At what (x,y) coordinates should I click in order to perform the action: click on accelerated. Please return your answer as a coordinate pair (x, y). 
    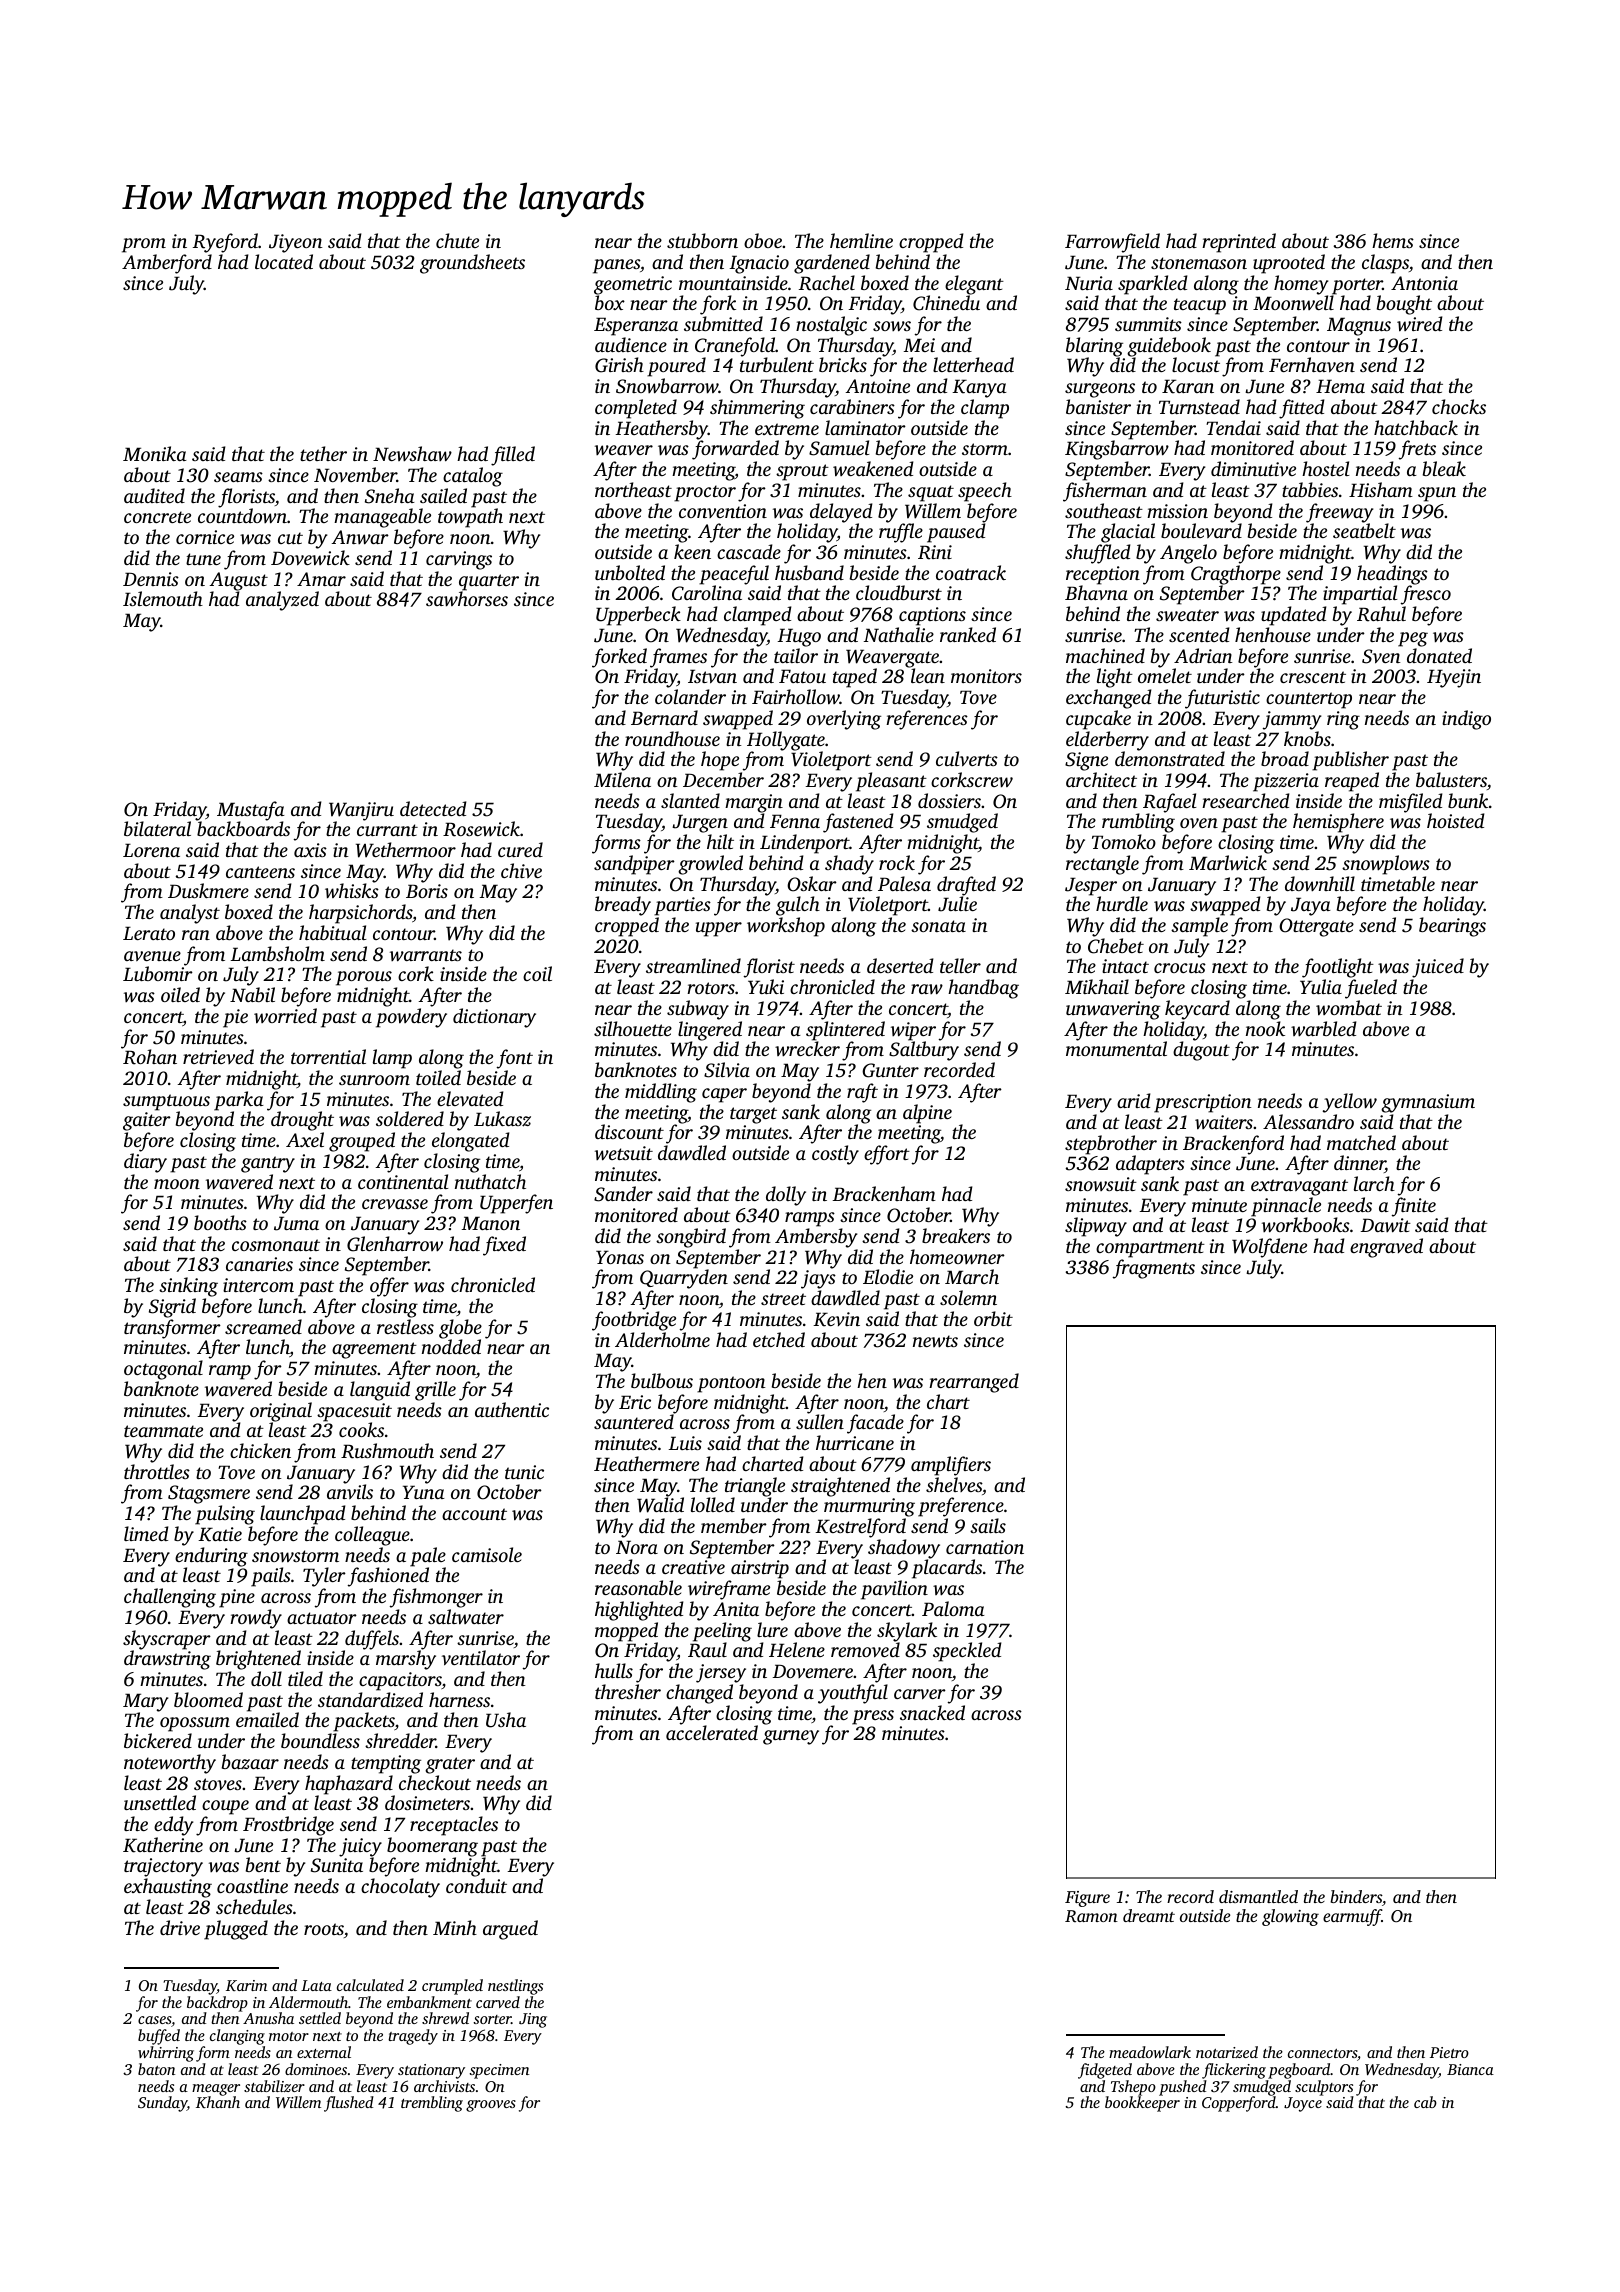
    Looking at the image, I should click on (712, 1732).
